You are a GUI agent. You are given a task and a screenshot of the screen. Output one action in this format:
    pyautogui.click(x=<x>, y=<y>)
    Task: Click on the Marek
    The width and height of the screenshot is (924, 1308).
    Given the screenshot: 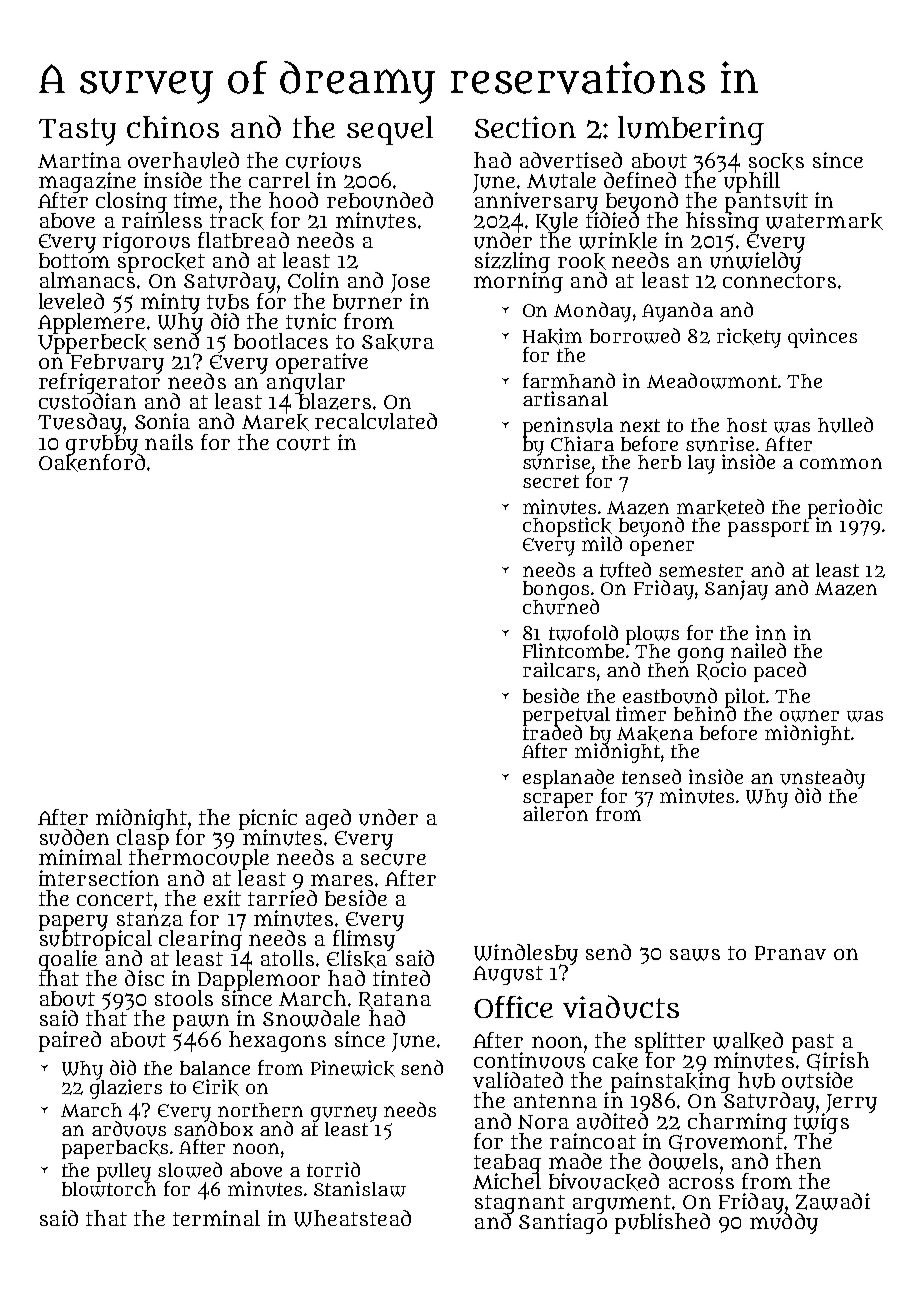 What is the action you would take?
    pyautogui.click(x=275, y=422)
